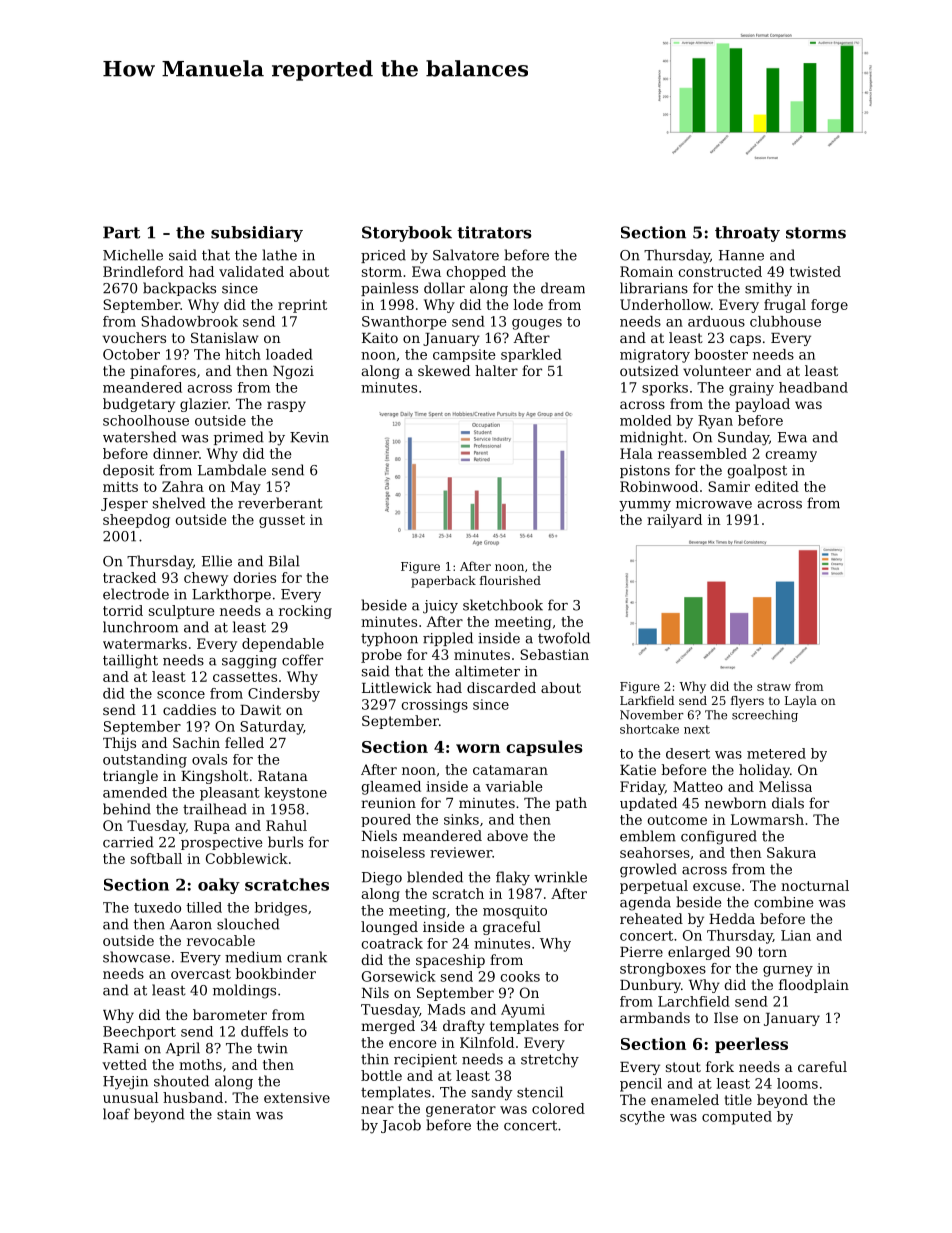 Image resolution: width=952 pixels, height=1233 pixels. What do you see at coordinates (381, 656) in the image?
I see `probe` at bounding box center [381, 656].
